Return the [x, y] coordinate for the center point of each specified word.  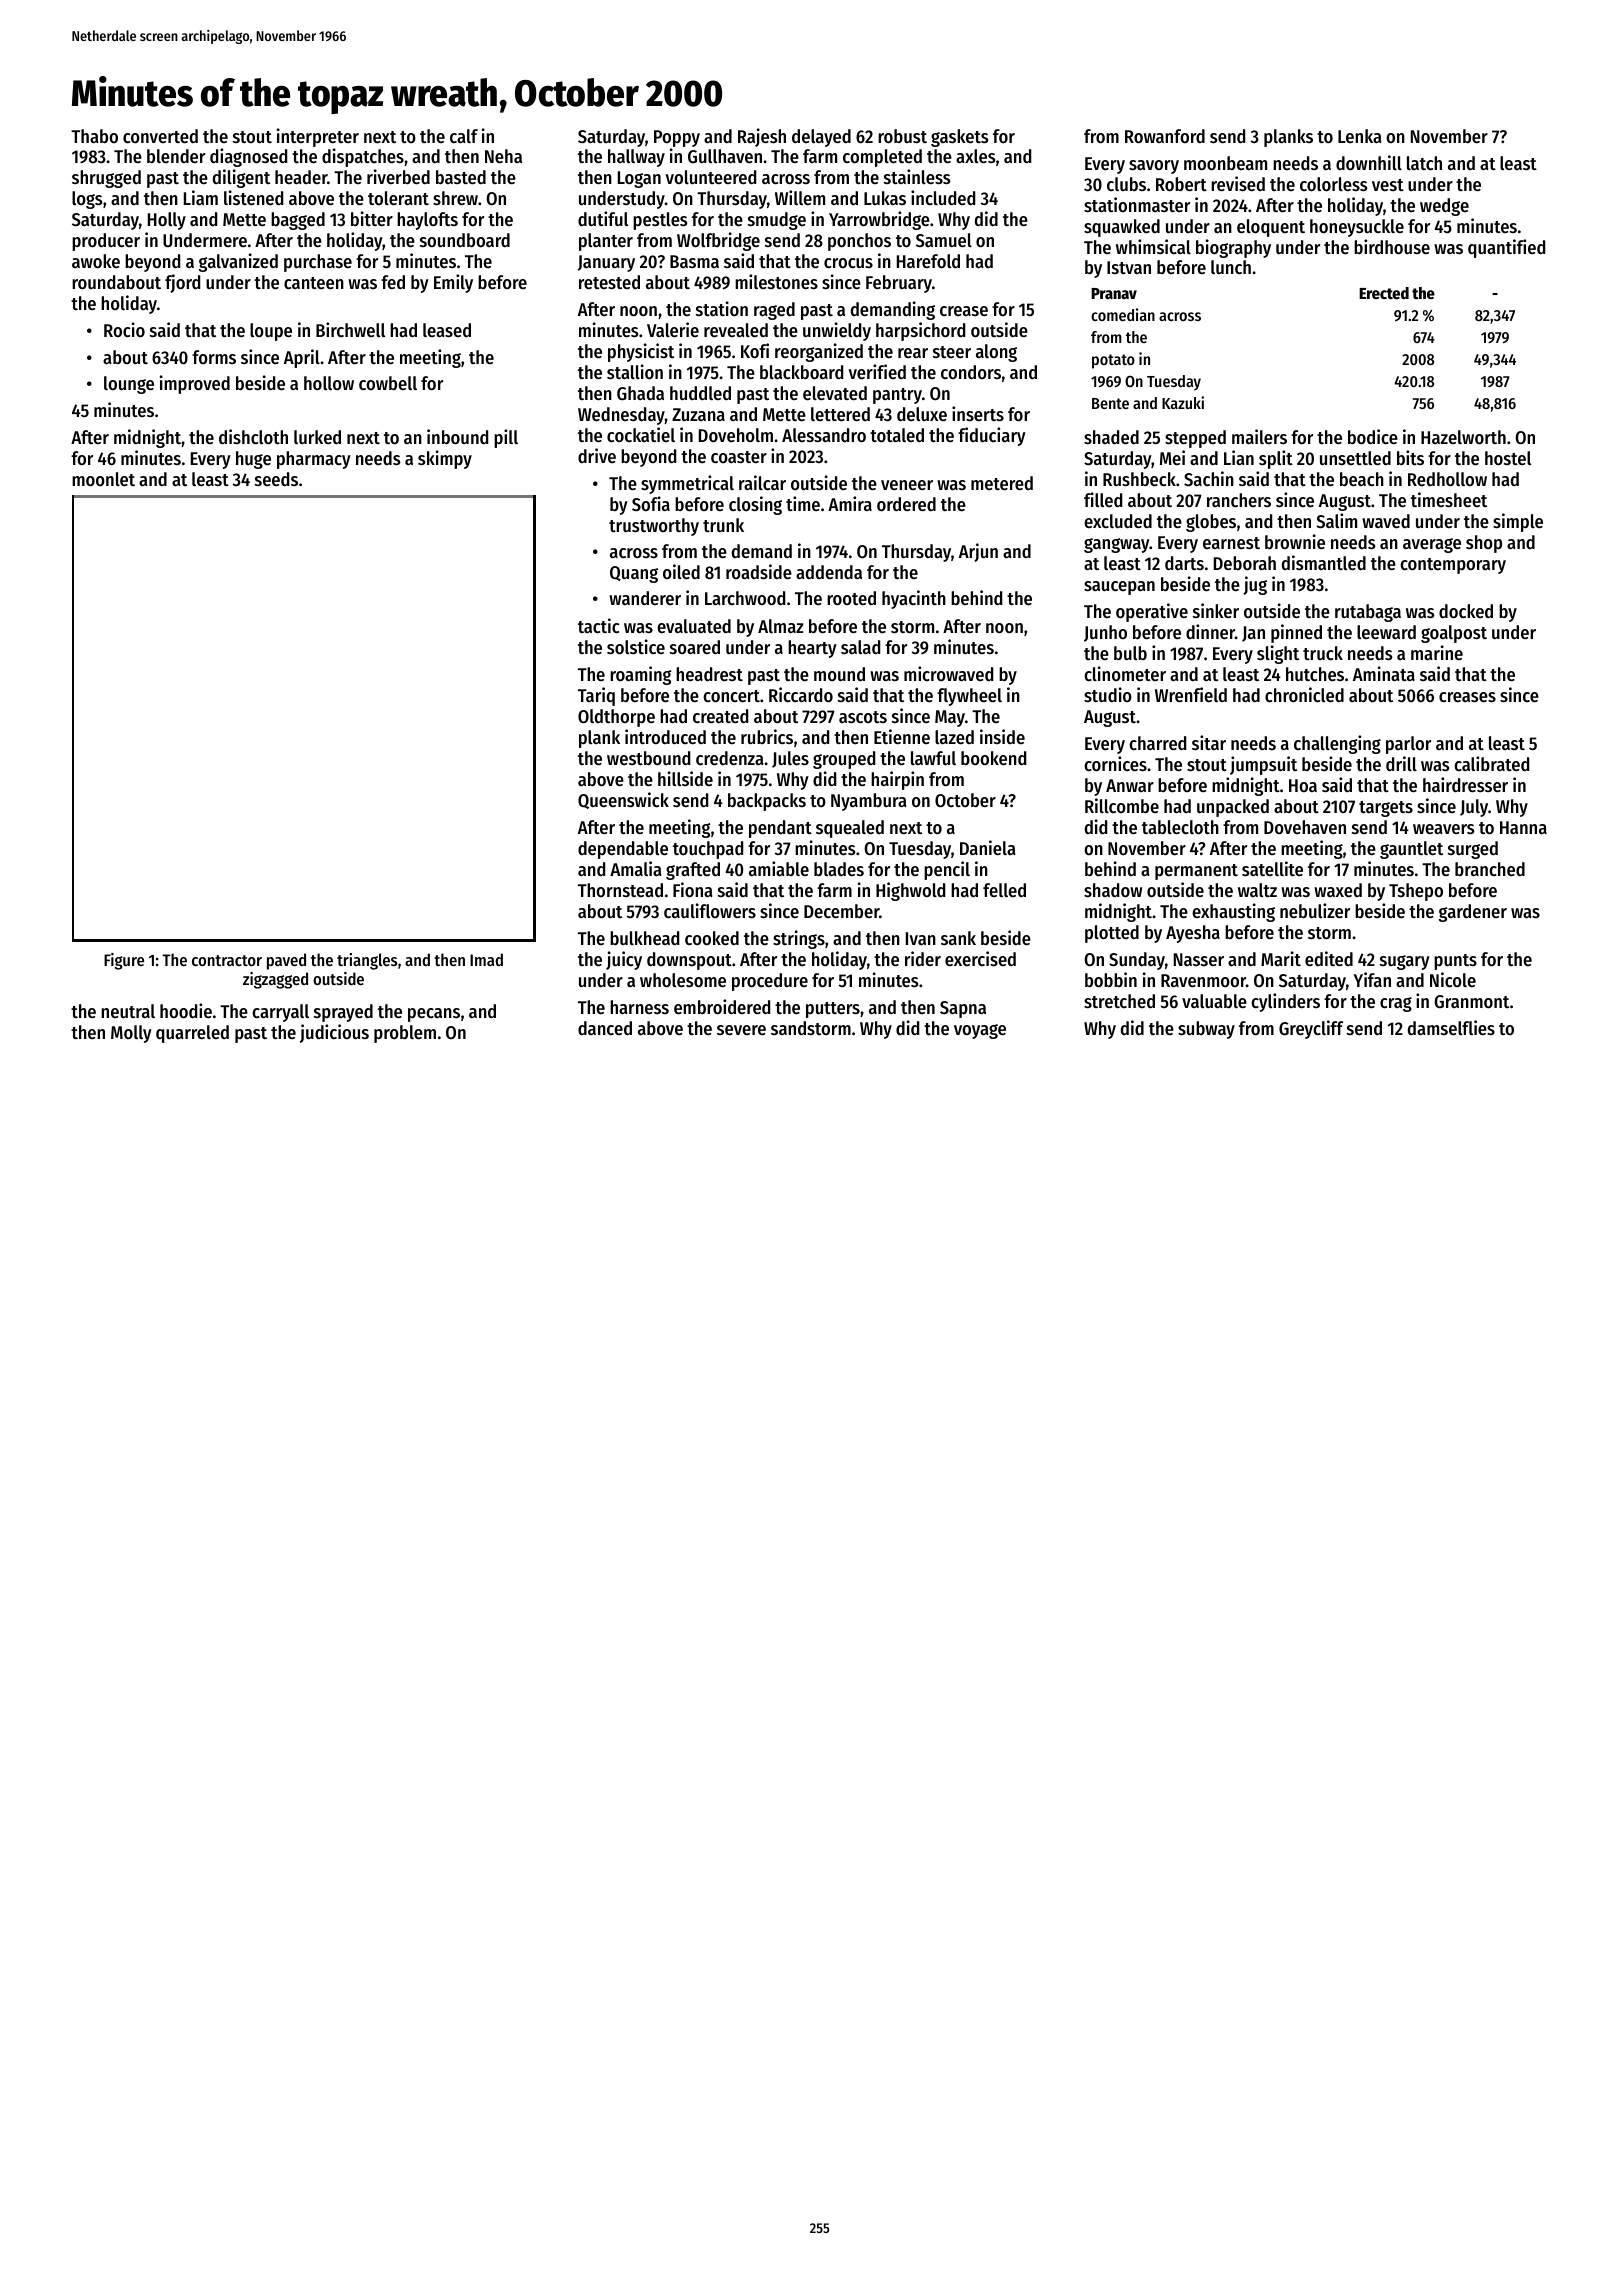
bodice [1373, 436]
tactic [598, 625]
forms [214, 357]
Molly [131, 1034]
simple [1518, 522]
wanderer [645, 598]
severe [741, 1030]
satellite [1272, 868]
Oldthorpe [616, 718]
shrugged [106, 179]
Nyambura [868, 802]
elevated [835, 393]
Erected [1384, 293]
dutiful [603, 218]
